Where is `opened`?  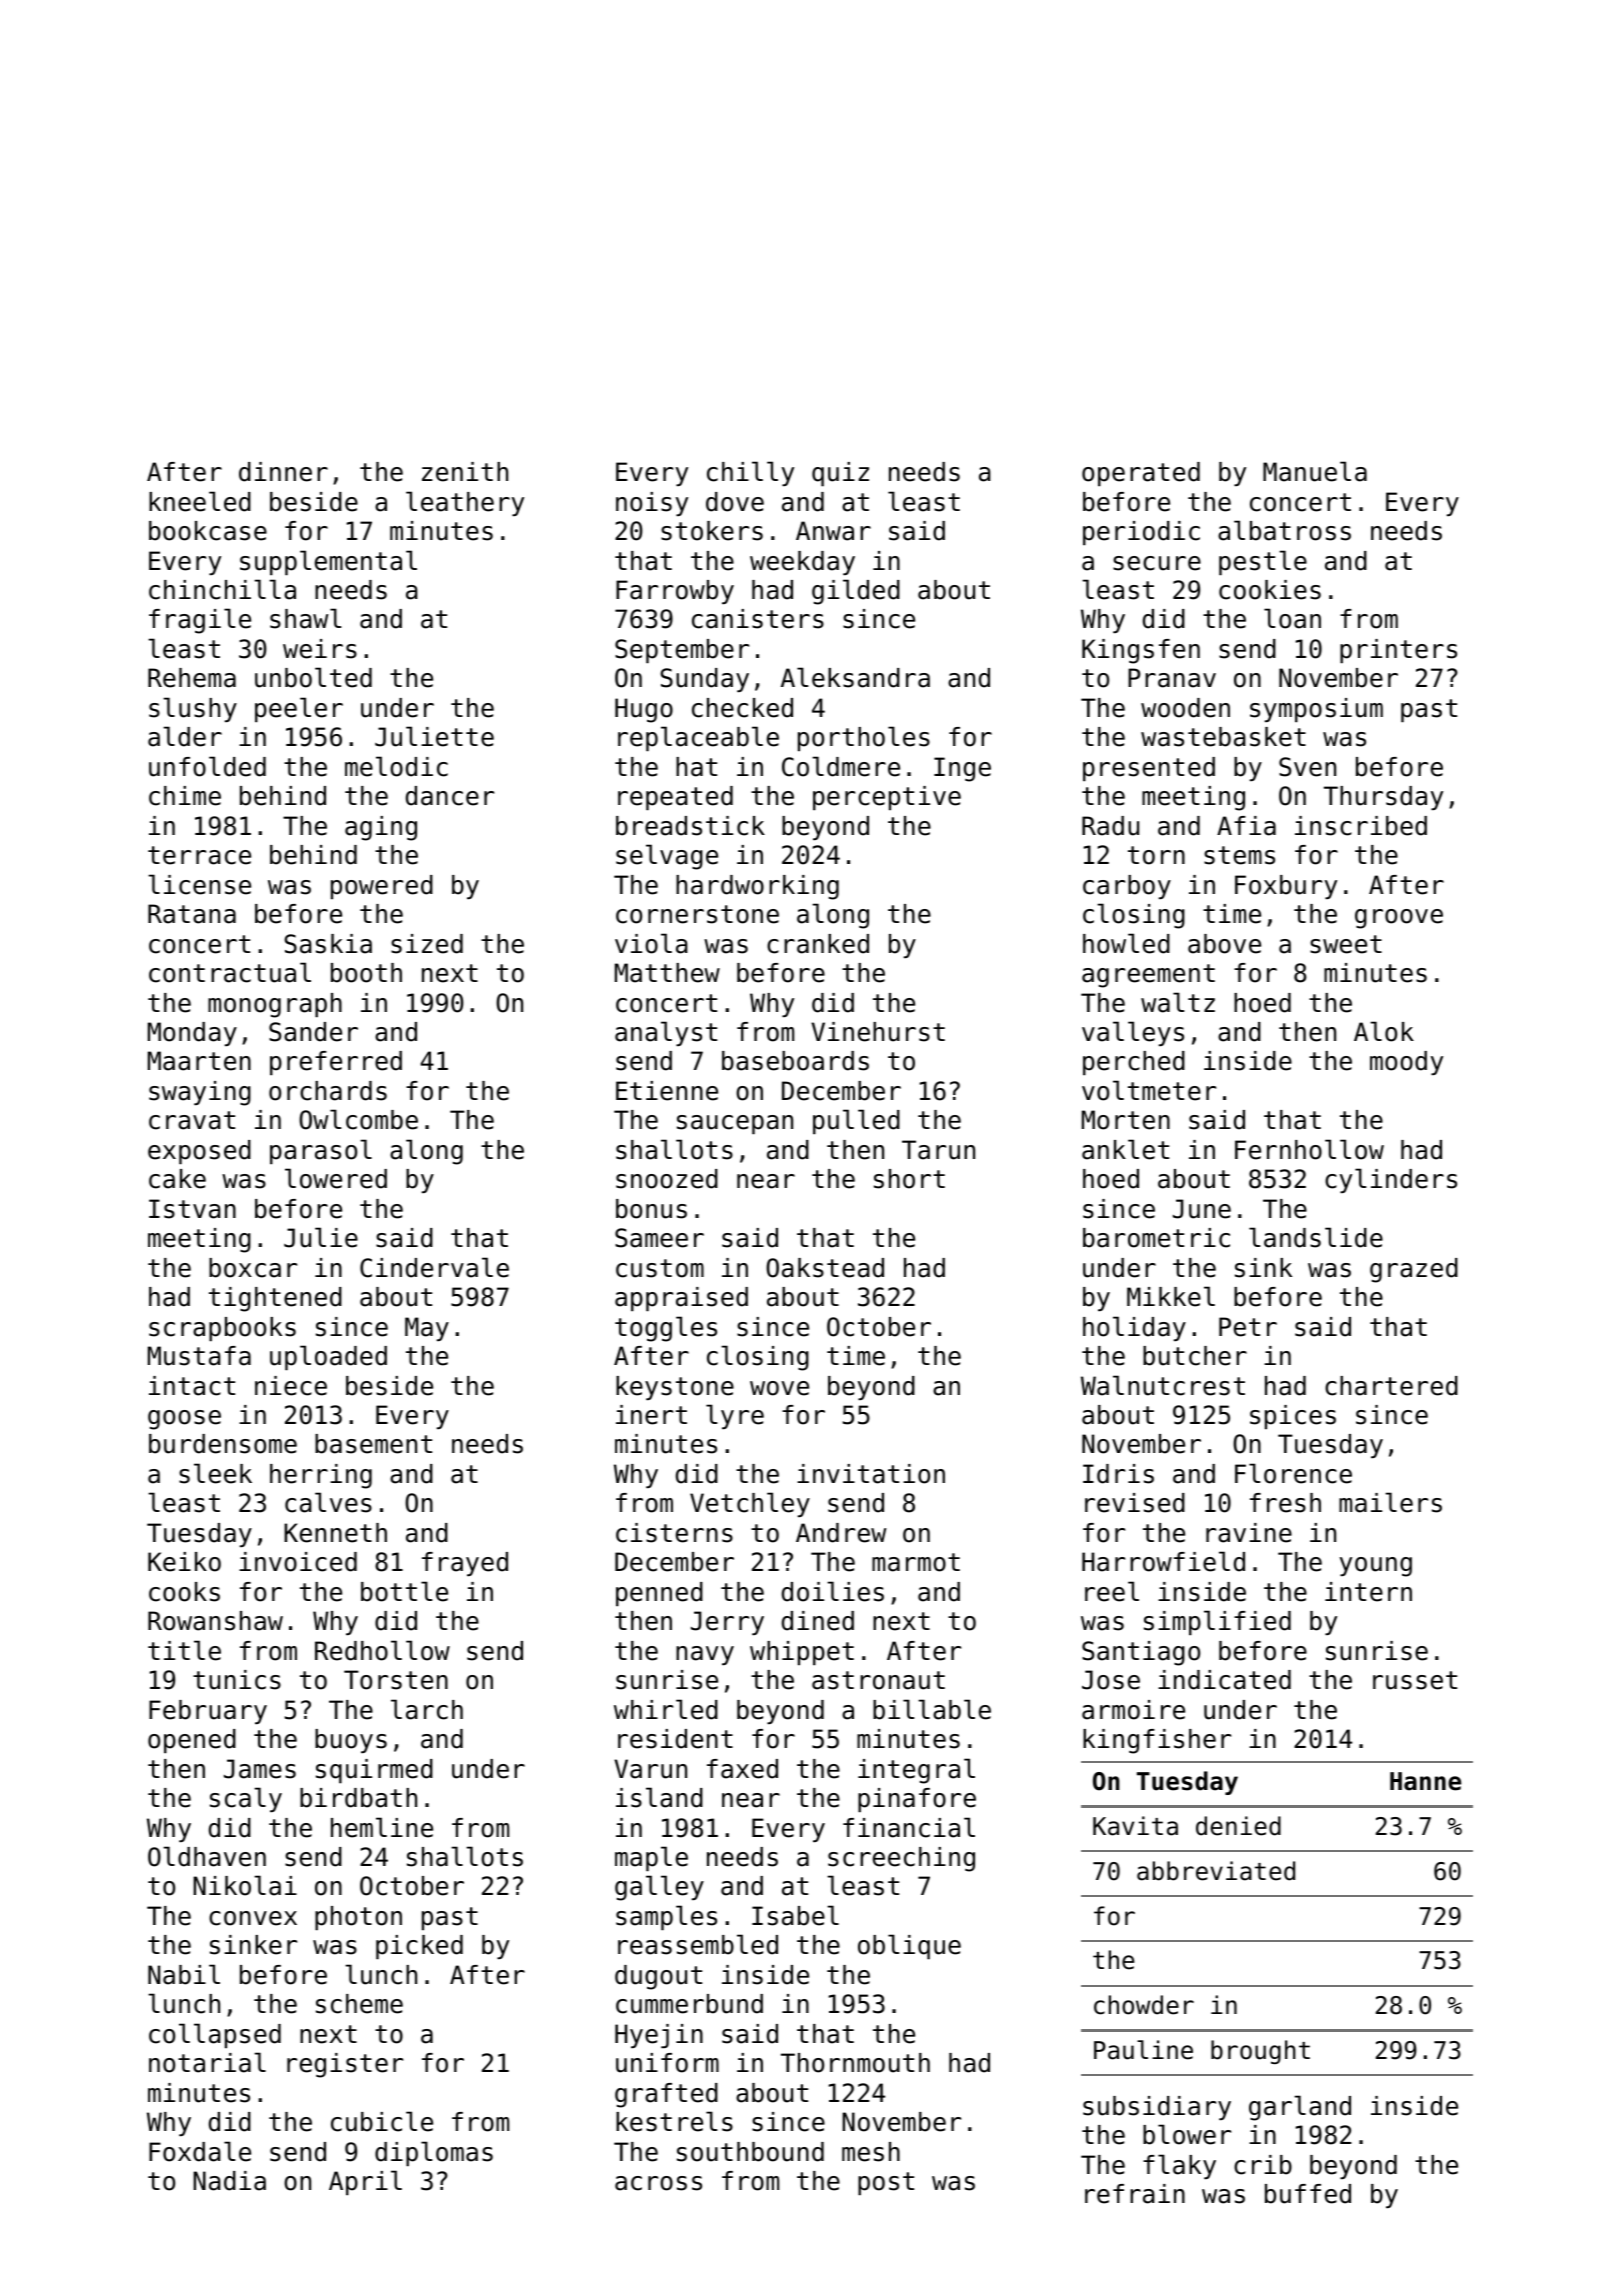 opened is located at coordinates (192, 1741).
